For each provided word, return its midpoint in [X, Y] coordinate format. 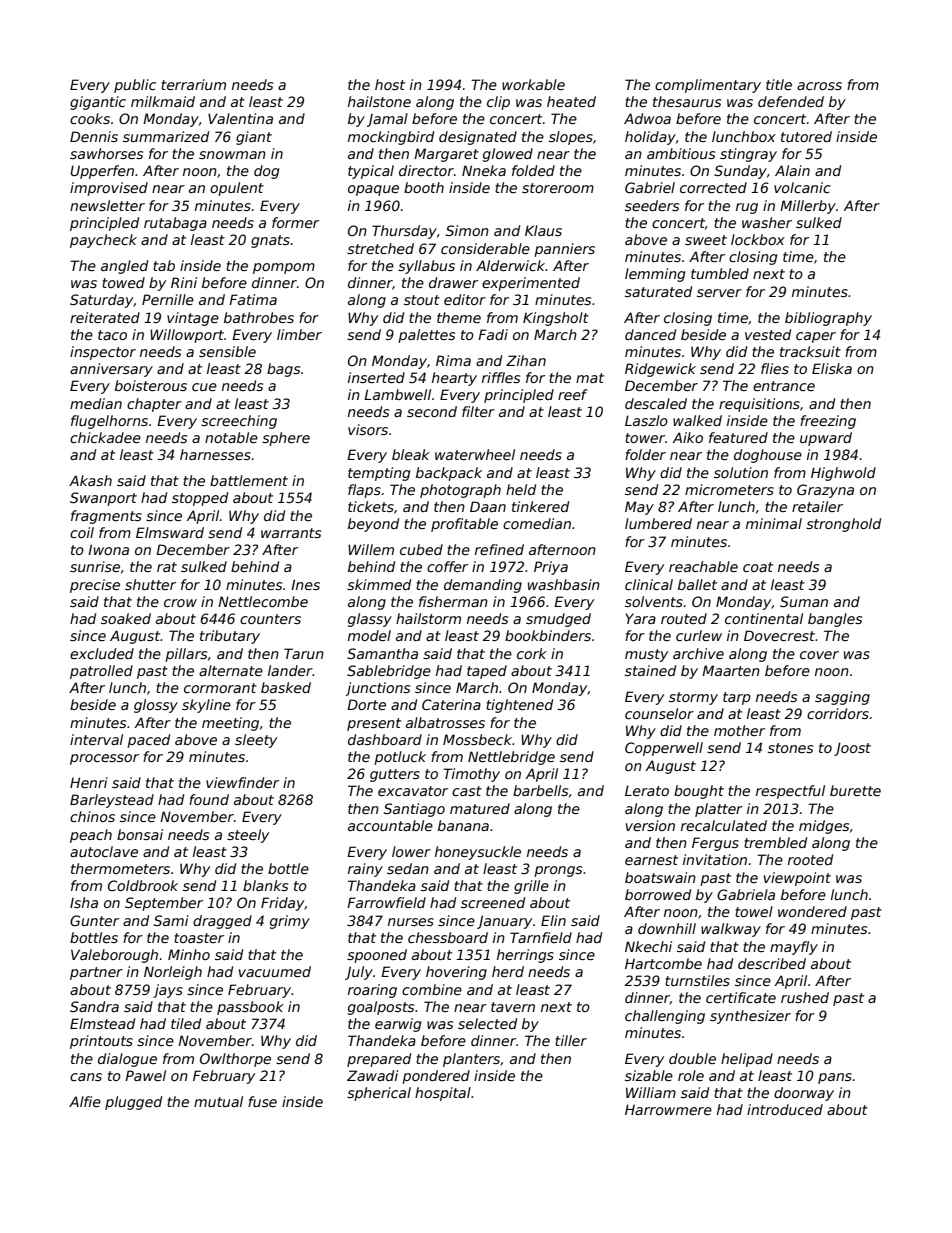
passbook [250, 1008]
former [295, 222]
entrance [784, 386]
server [719, 293]
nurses [411, 922]
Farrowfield [386, 902]
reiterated [105, 317]
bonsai [140, 834]
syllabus [426, 267]
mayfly [794, 948]
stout [422, 300]
